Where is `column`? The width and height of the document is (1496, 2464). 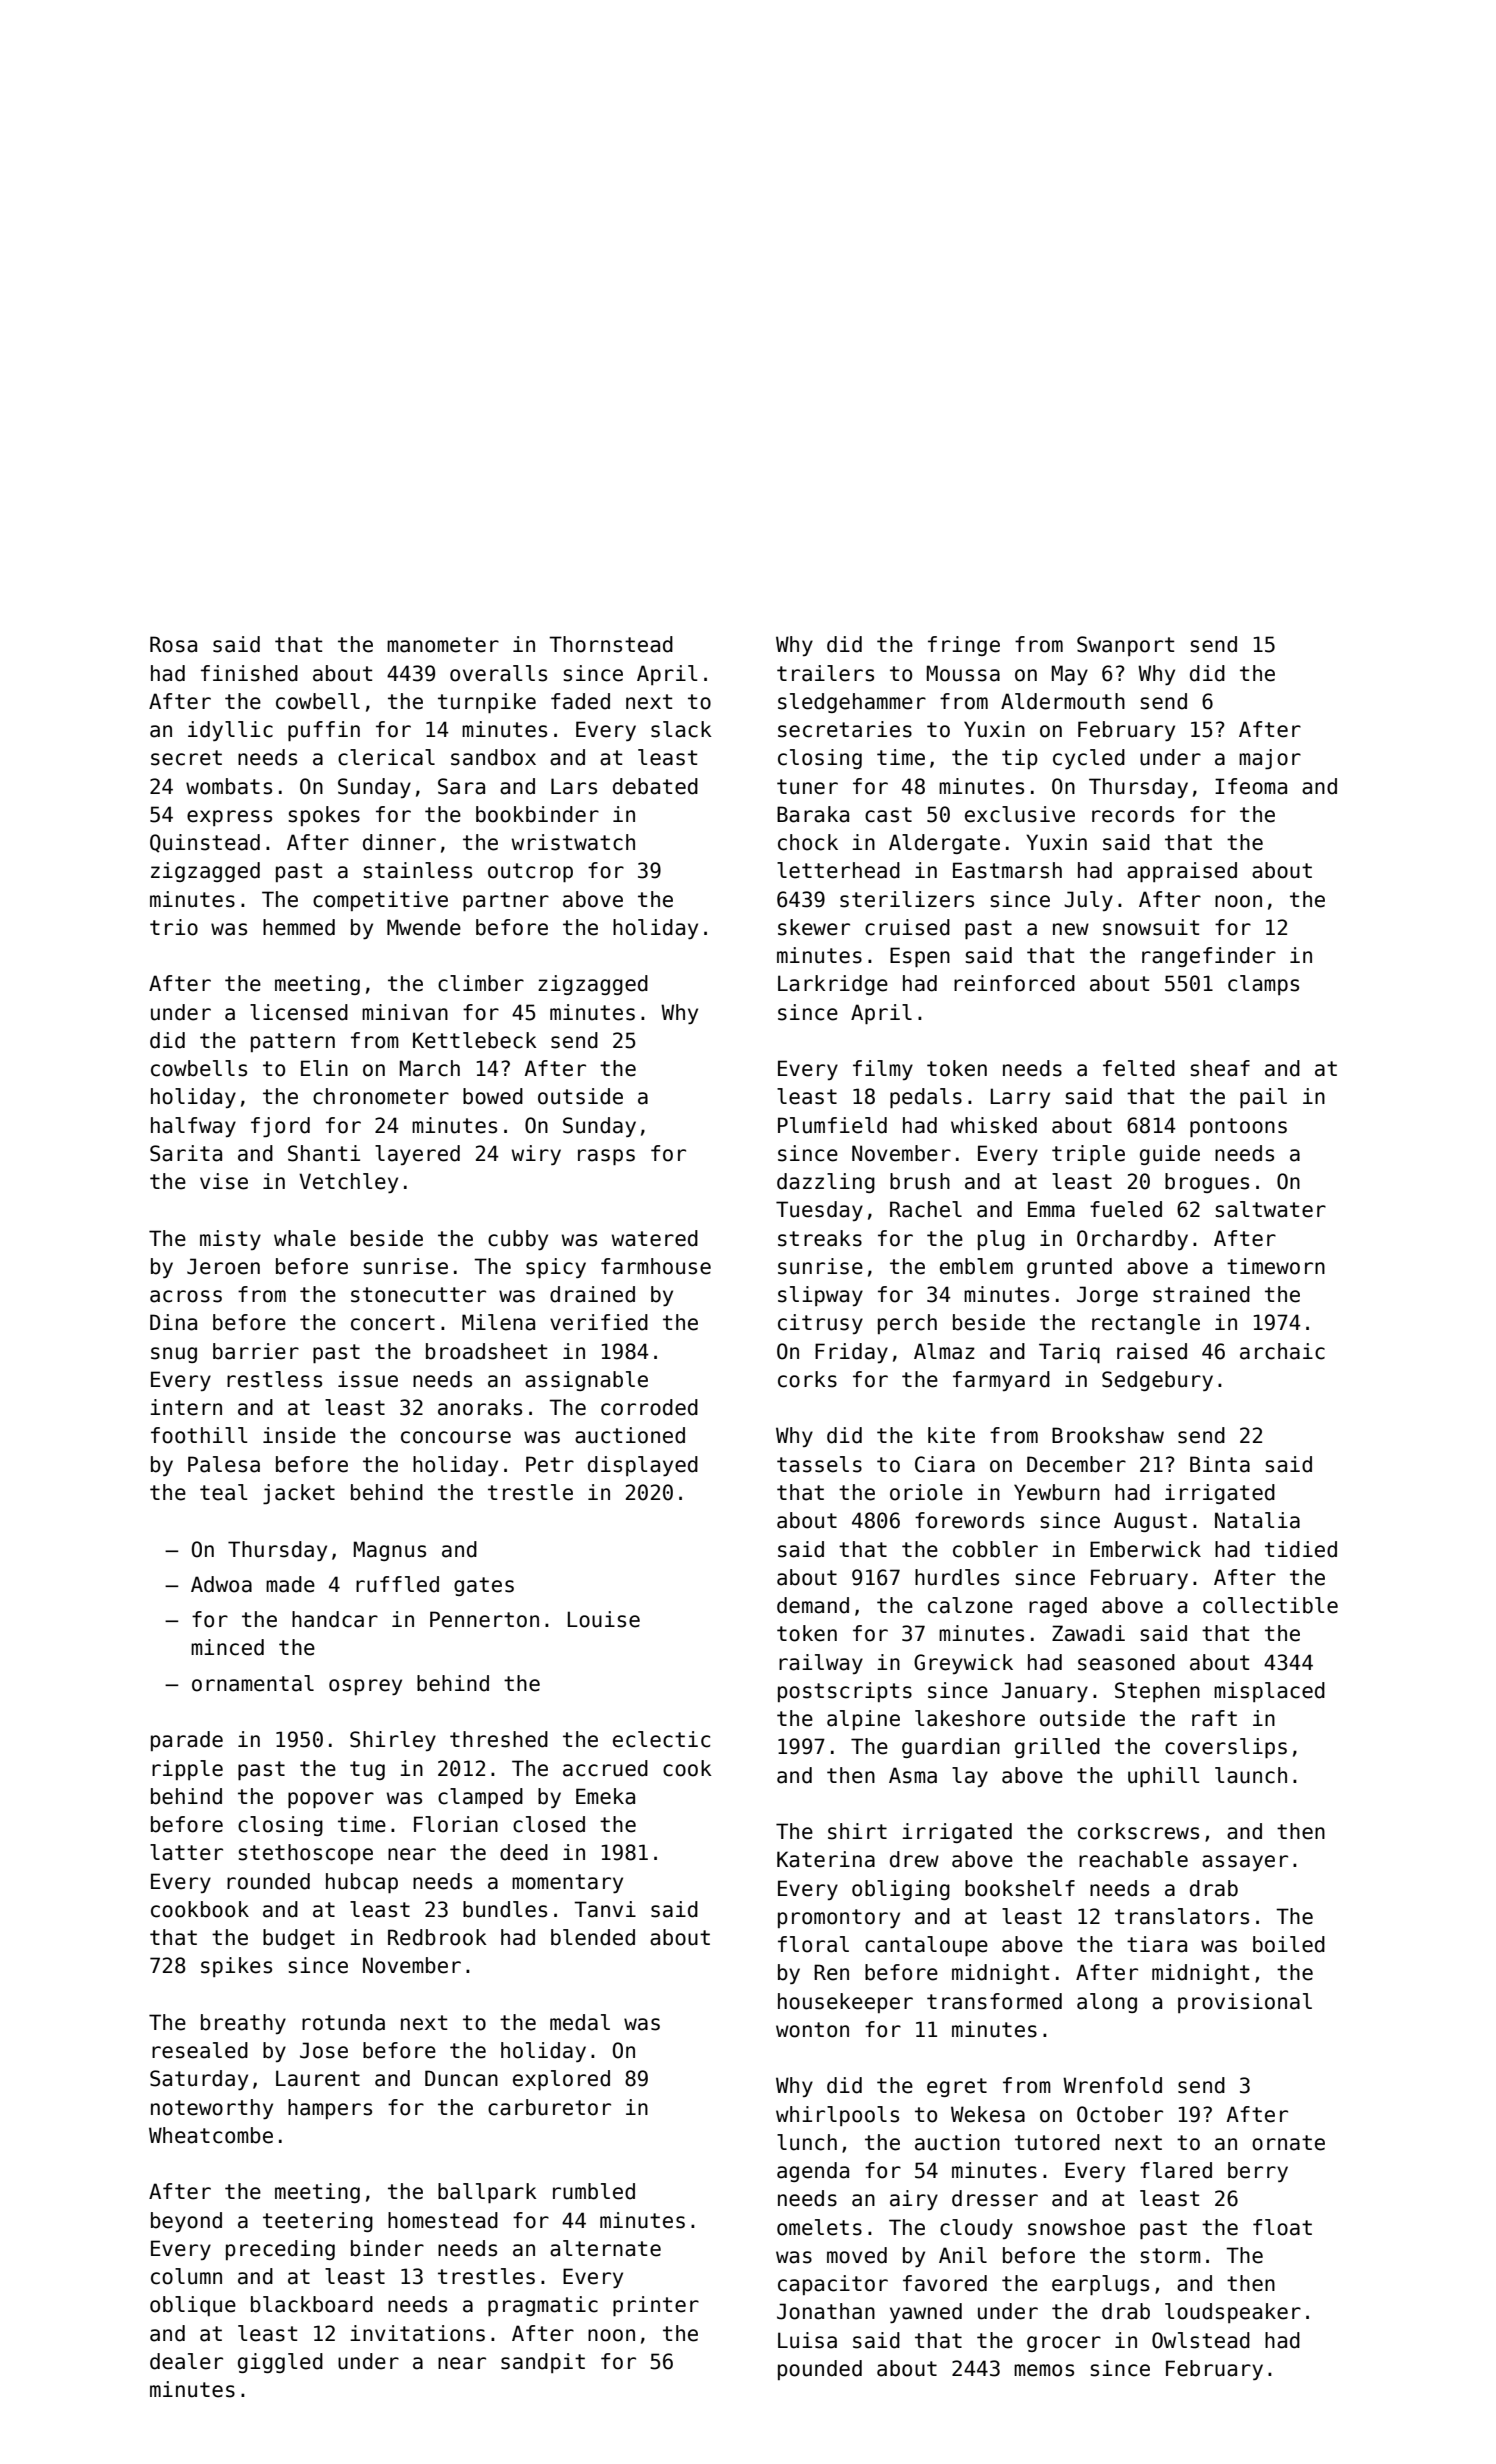 column is located at coordinates (186, 2276).
